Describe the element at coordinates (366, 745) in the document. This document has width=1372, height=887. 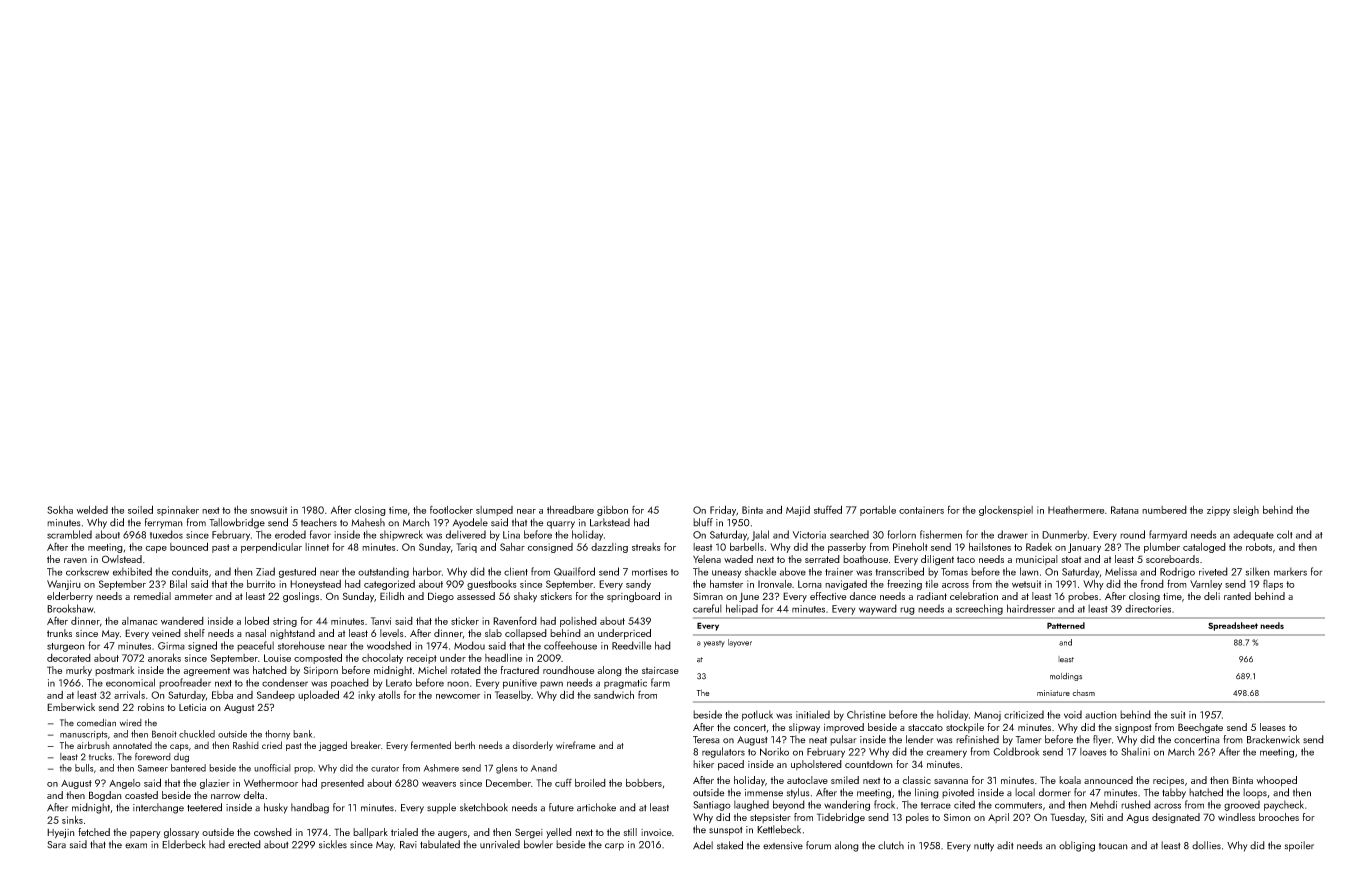
I see `breaker` at that location.
